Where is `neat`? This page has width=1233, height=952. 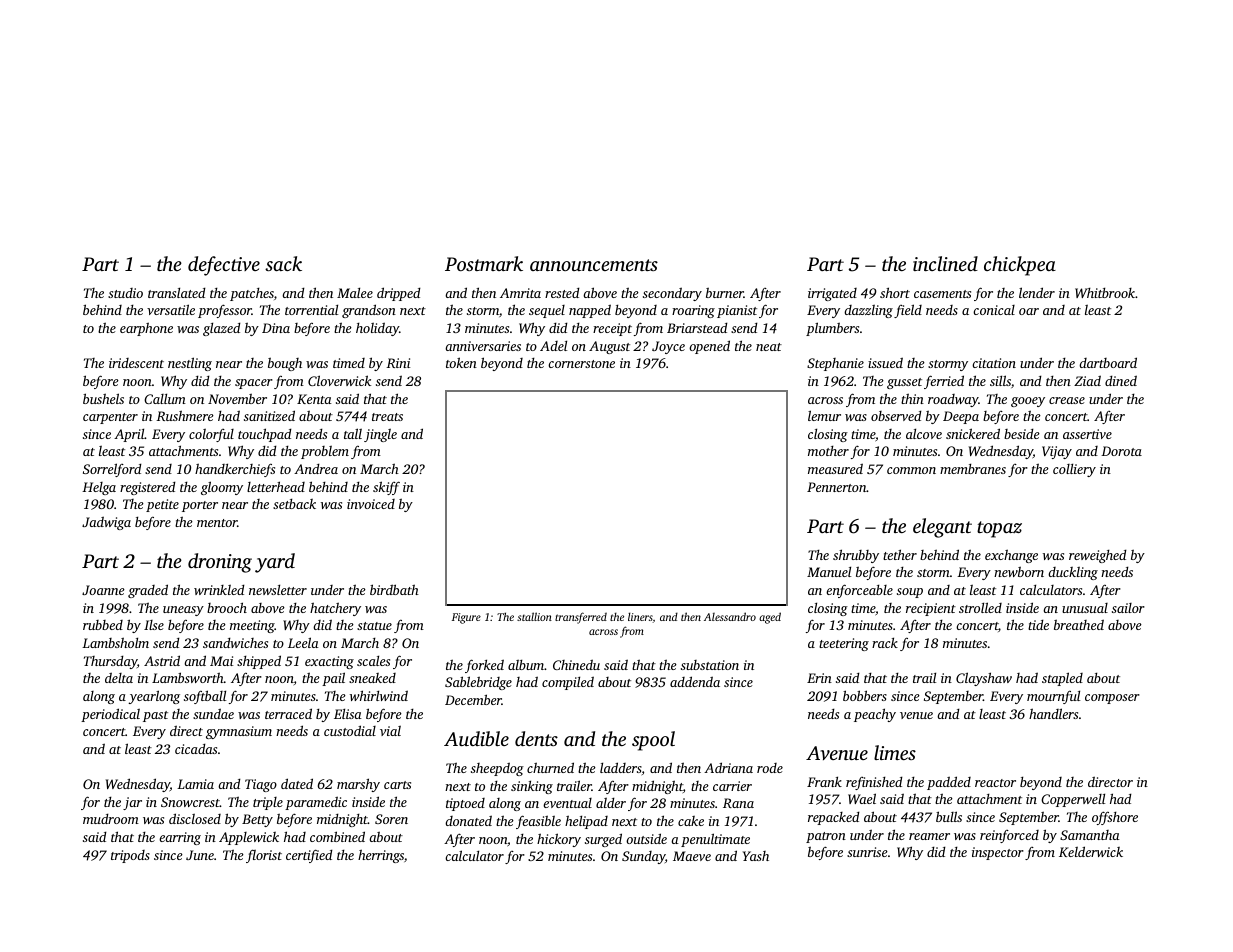
neat is located at coordinates (769, 347).
